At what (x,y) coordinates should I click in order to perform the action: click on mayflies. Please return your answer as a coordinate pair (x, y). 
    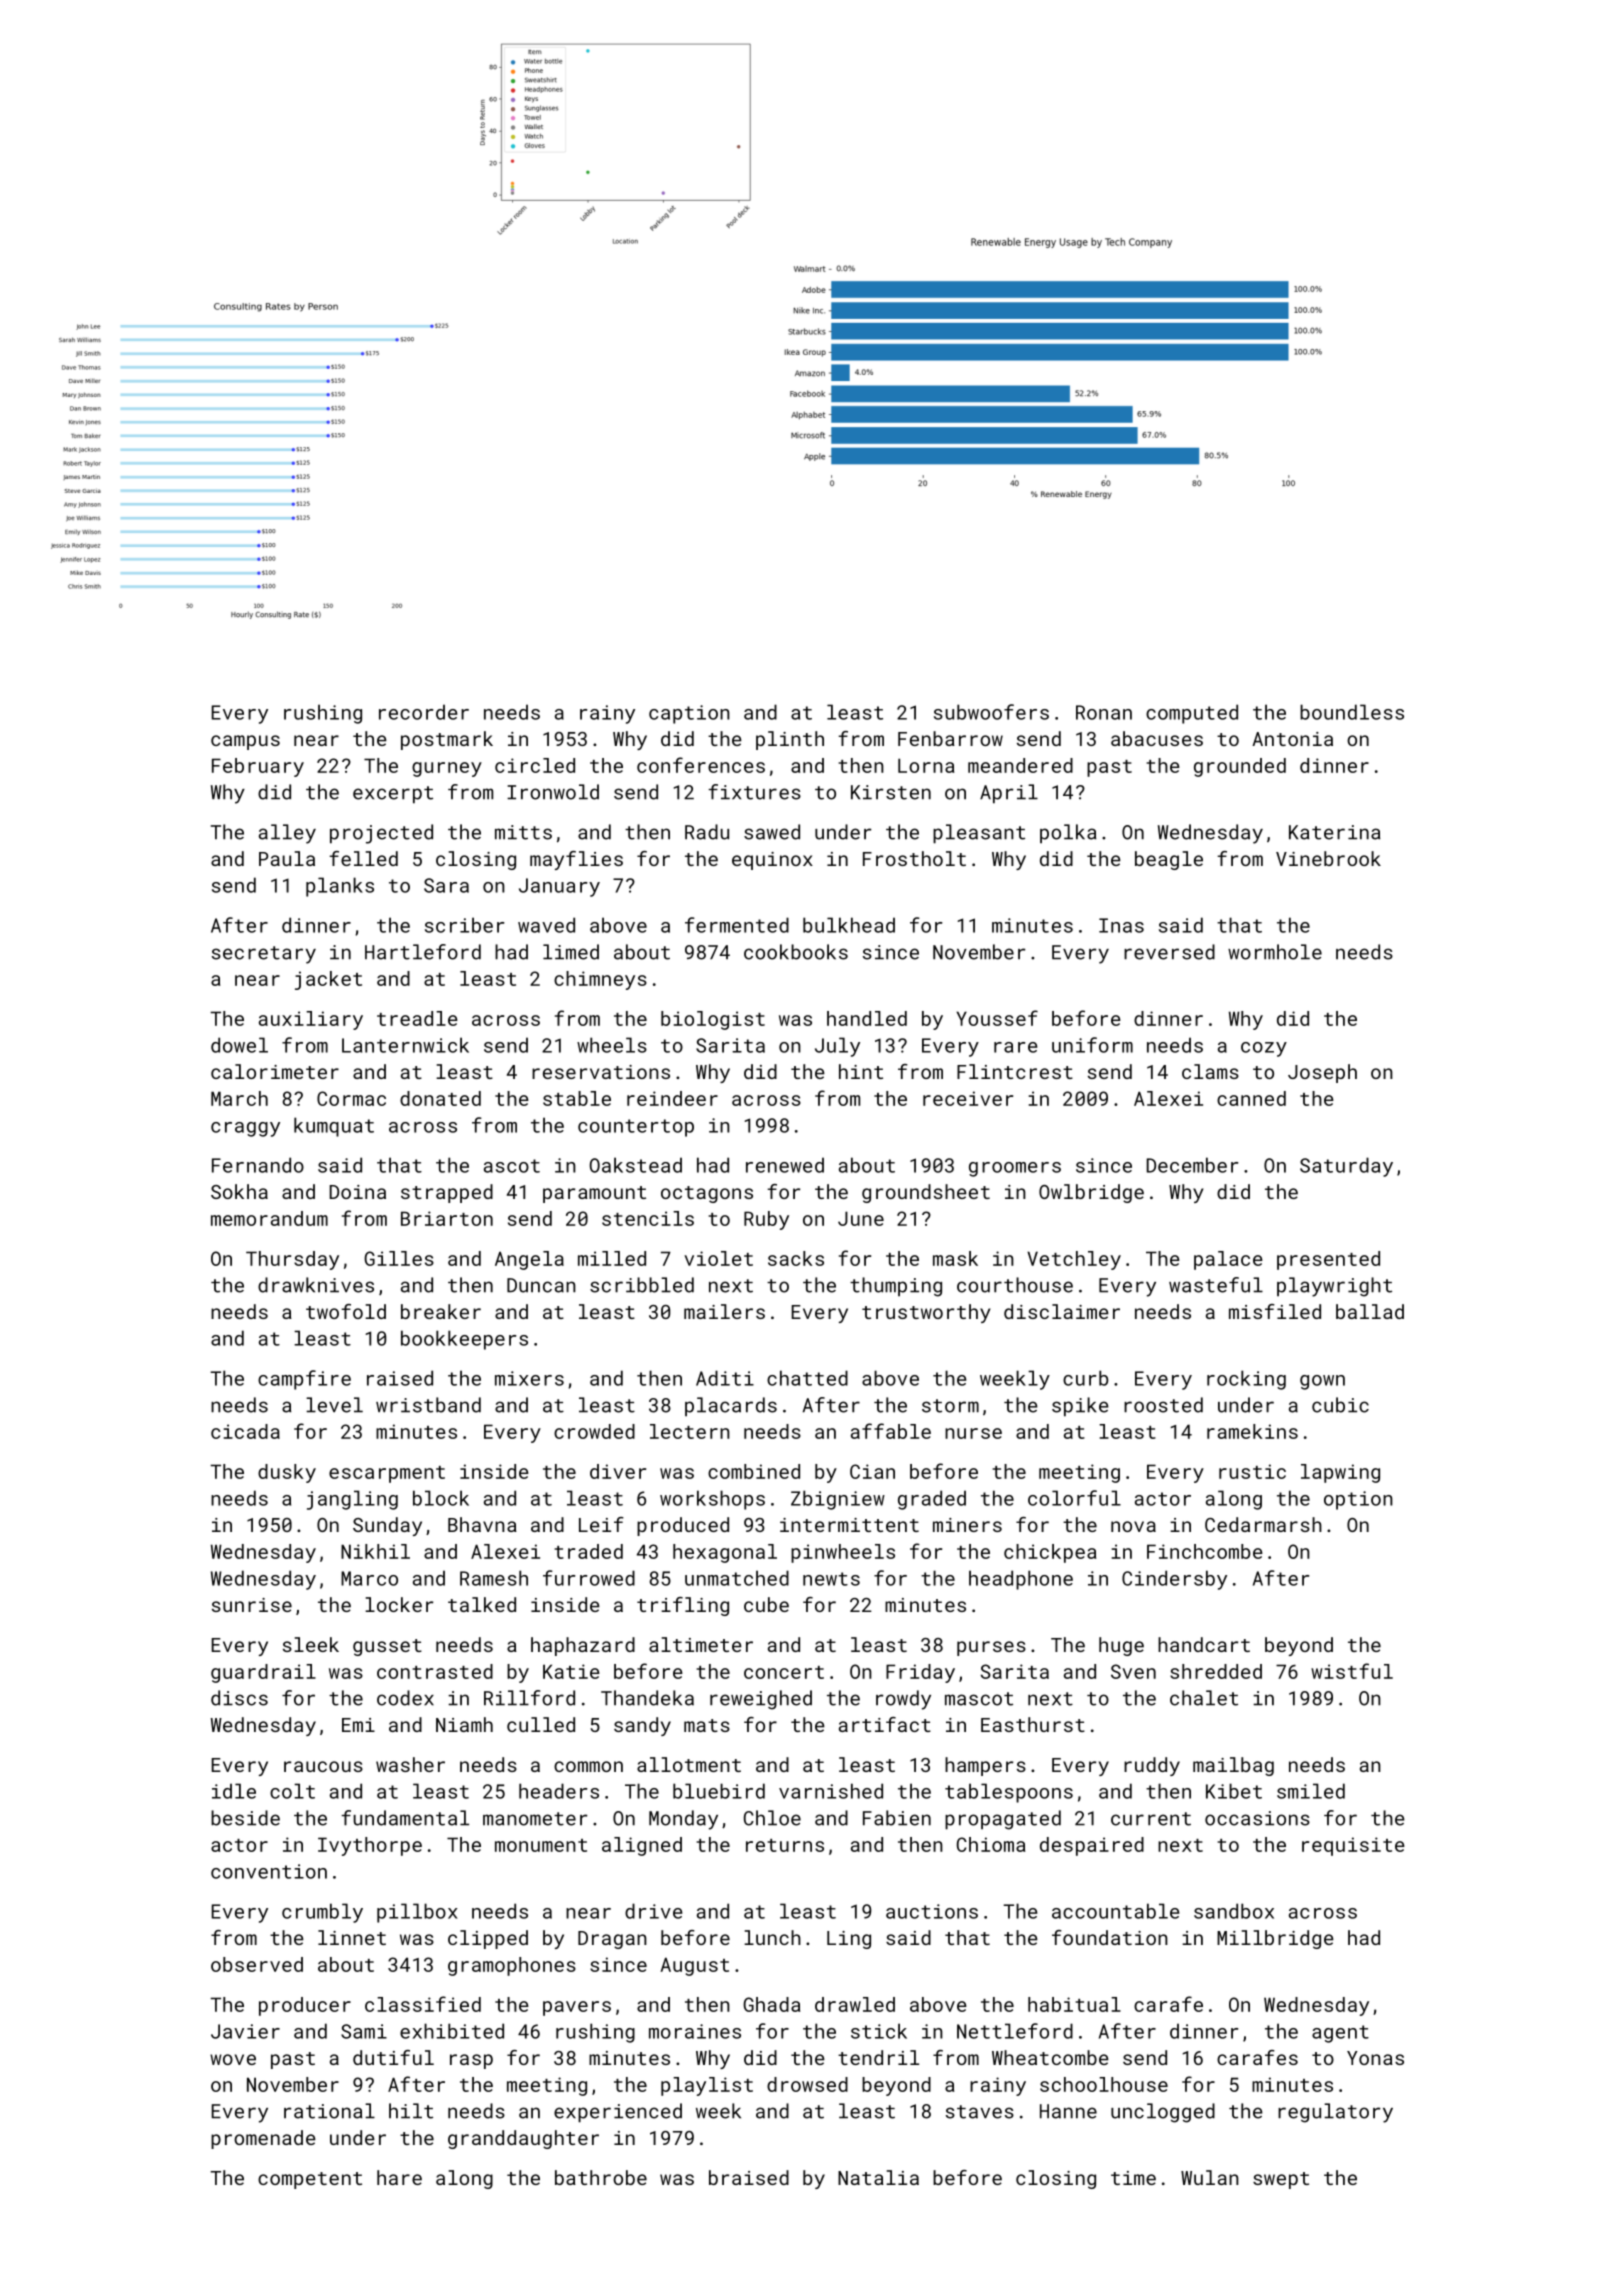
    Looking at the image, I should click on (576, 860).
